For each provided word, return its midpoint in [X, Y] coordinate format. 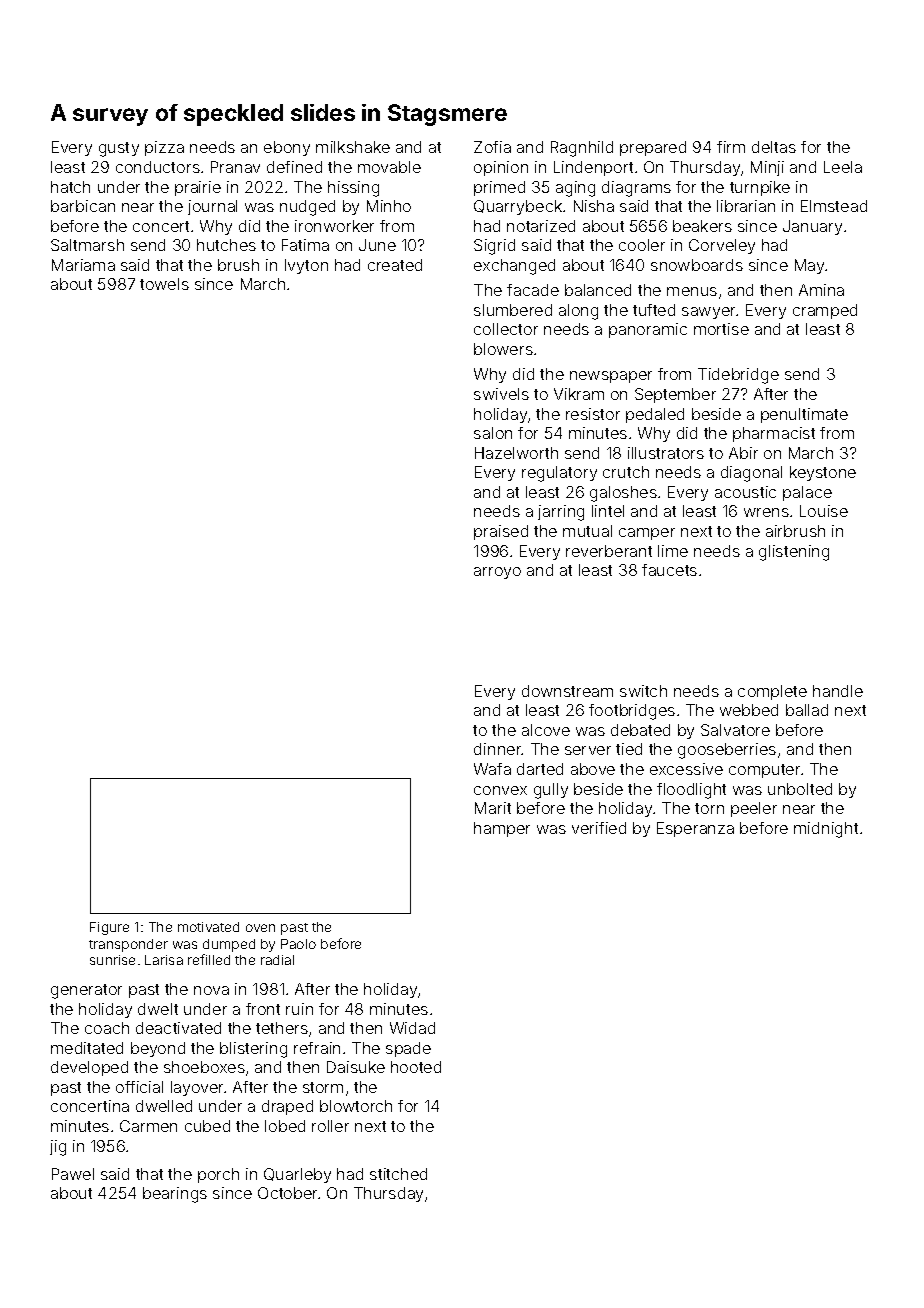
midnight [826, 830]
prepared [653, 148]
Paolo [298, 944]
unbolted [800, 789]
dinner [498, 749]
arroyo [497, 573]
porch [218, 1175]
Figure [109, 928]
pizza [164, 148]
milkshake [353, 147]
